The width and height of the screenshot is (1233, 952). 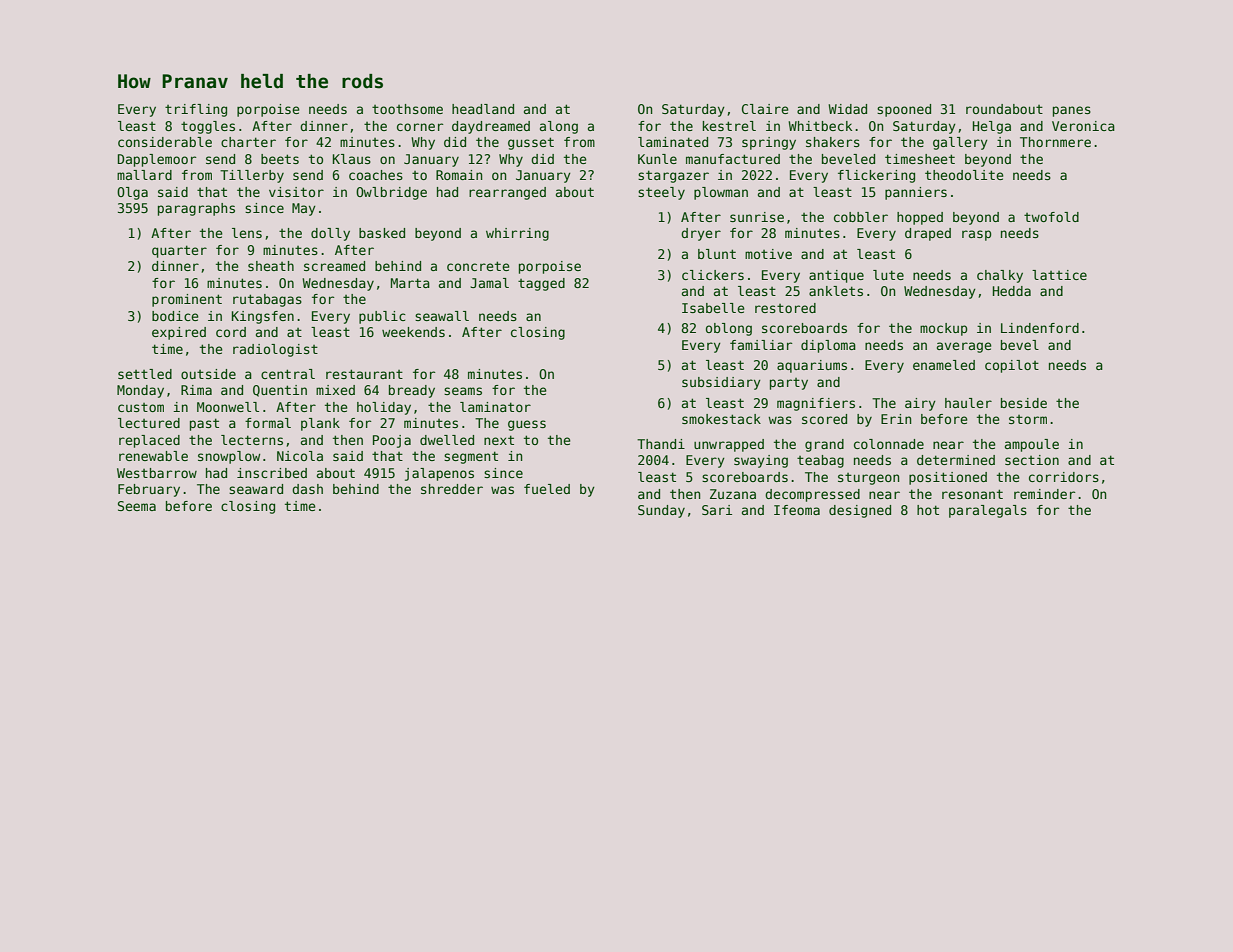 I want to click on rutabagas, so click(x=267, y=300).
